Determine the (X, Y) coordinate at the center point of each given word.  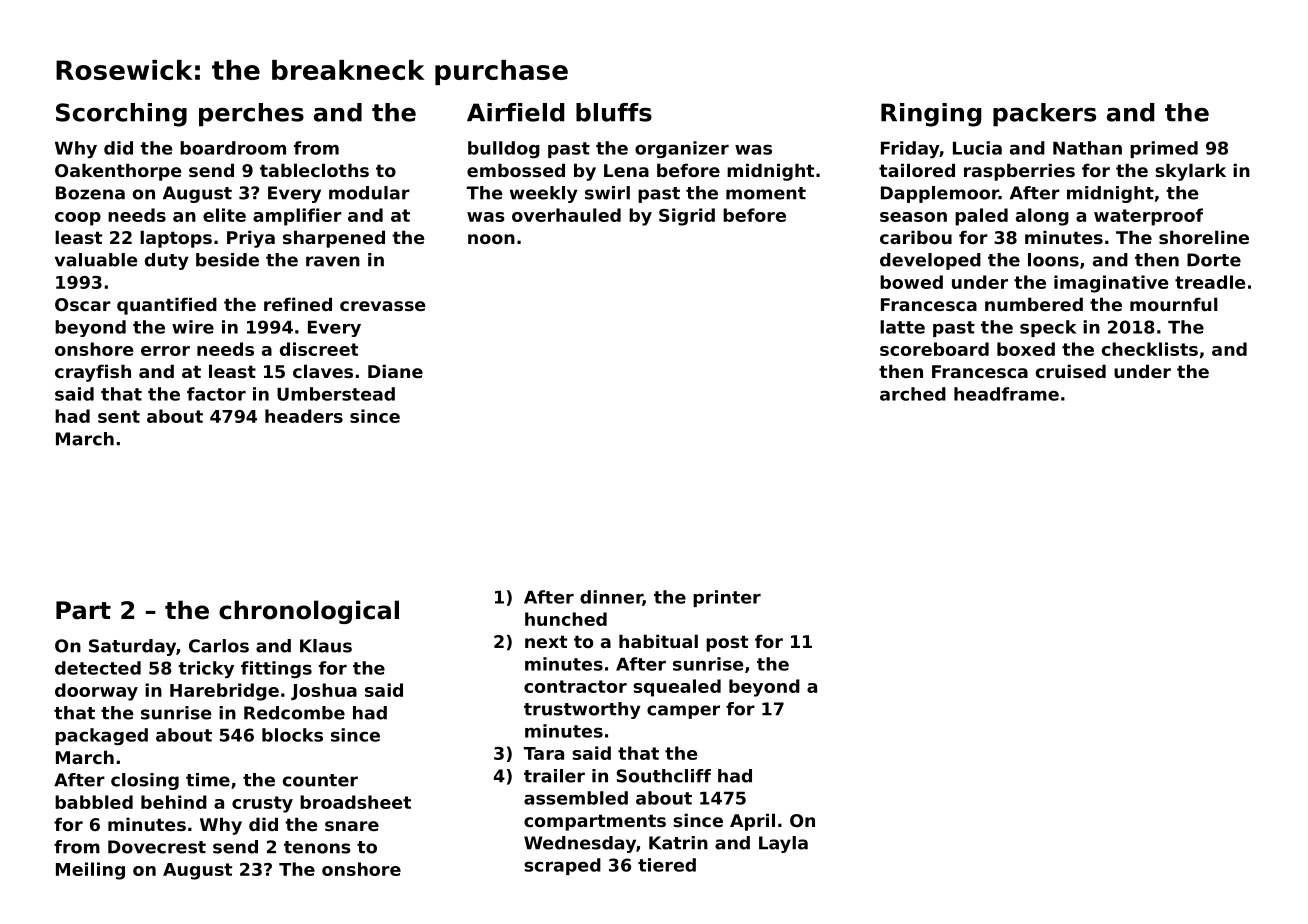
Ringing (931, 115)
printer (727, 598)
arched (913, 394)
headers (304, 416)
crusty (262, 804)
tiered (667, 865)
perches (251, 115)
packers (1044, 115)
